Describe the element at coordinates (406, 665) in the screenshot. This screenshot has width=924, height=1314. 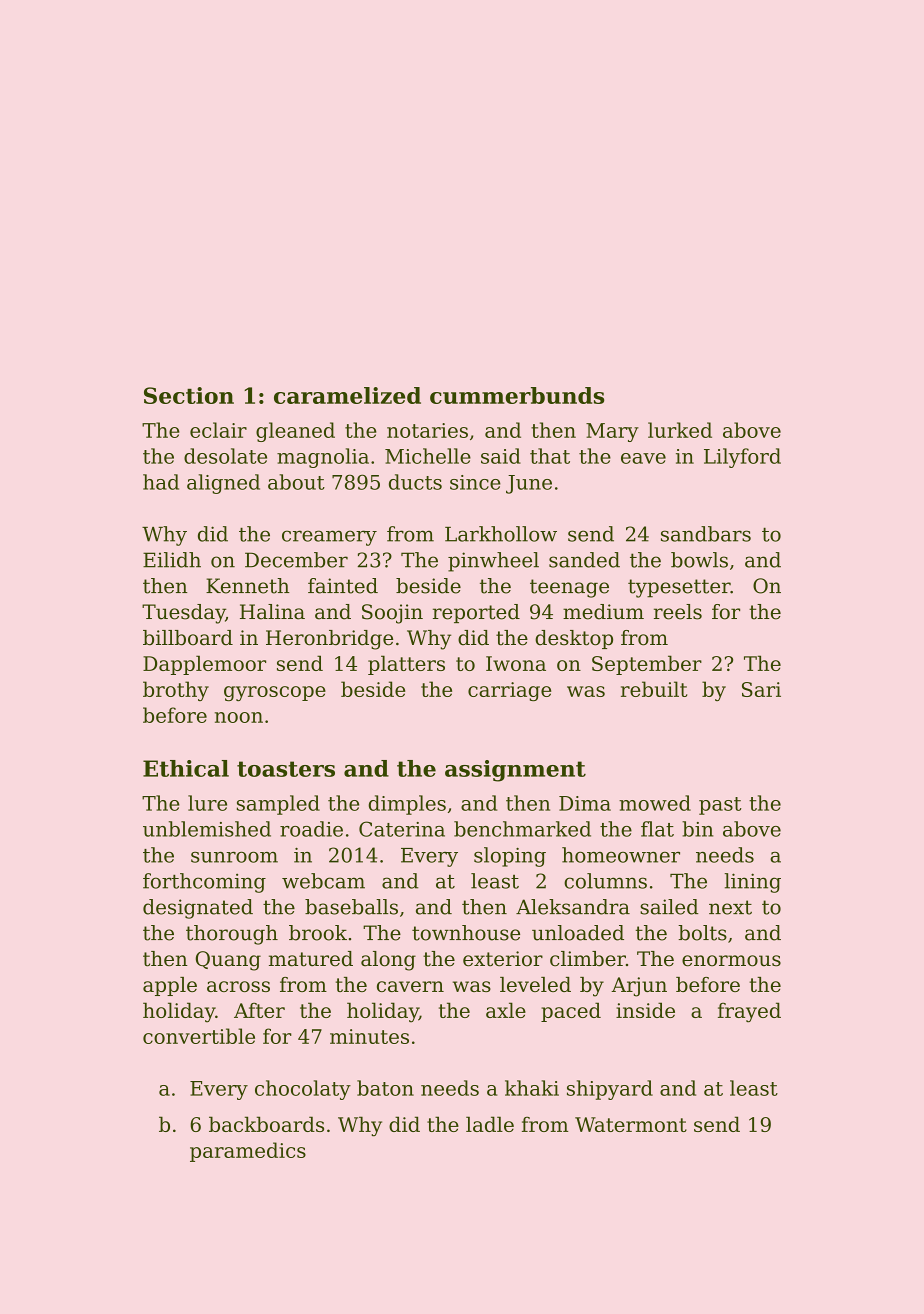
I see `platters` at that location.
